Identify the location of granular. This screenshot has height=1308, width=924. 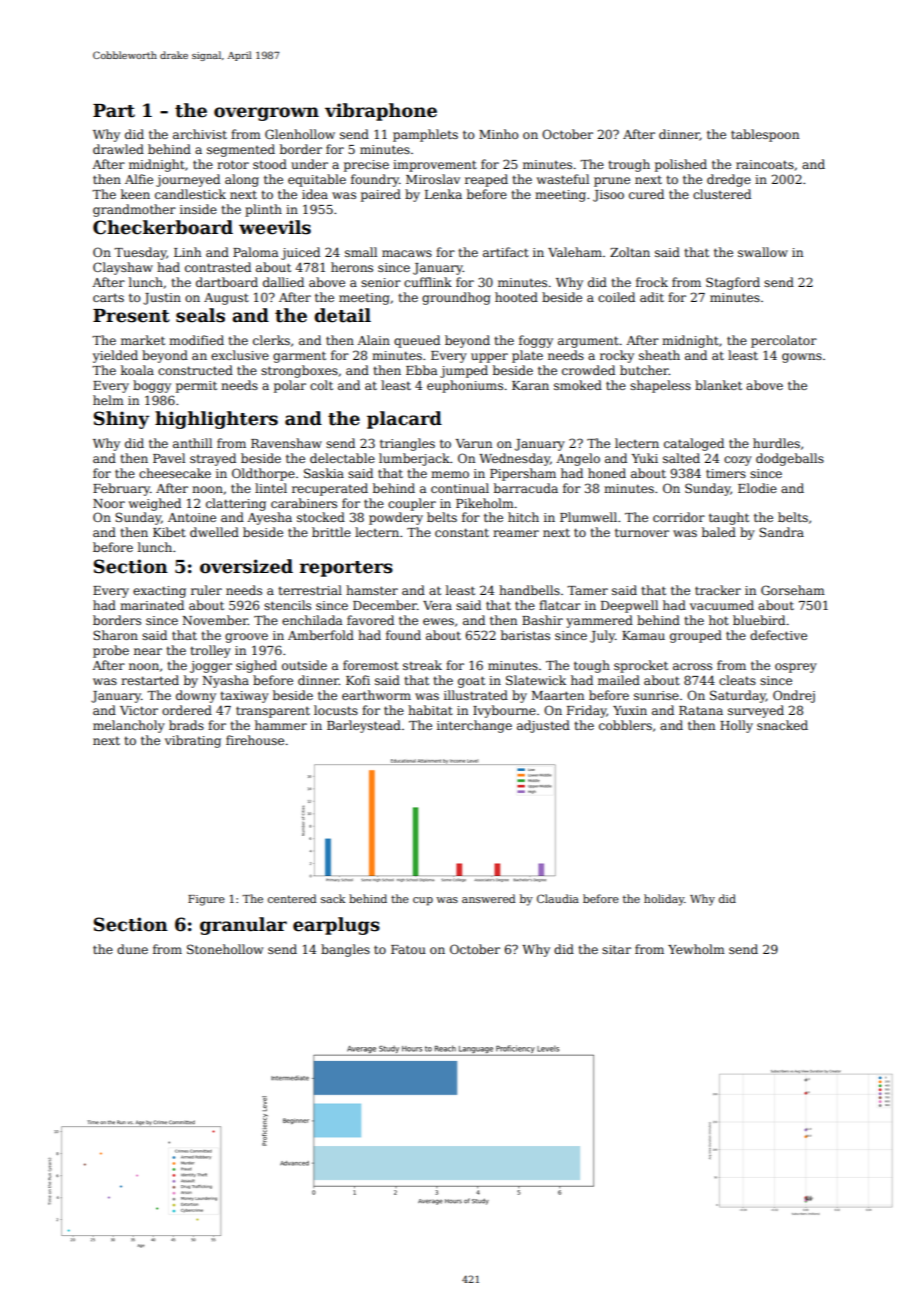
(243, 926).
